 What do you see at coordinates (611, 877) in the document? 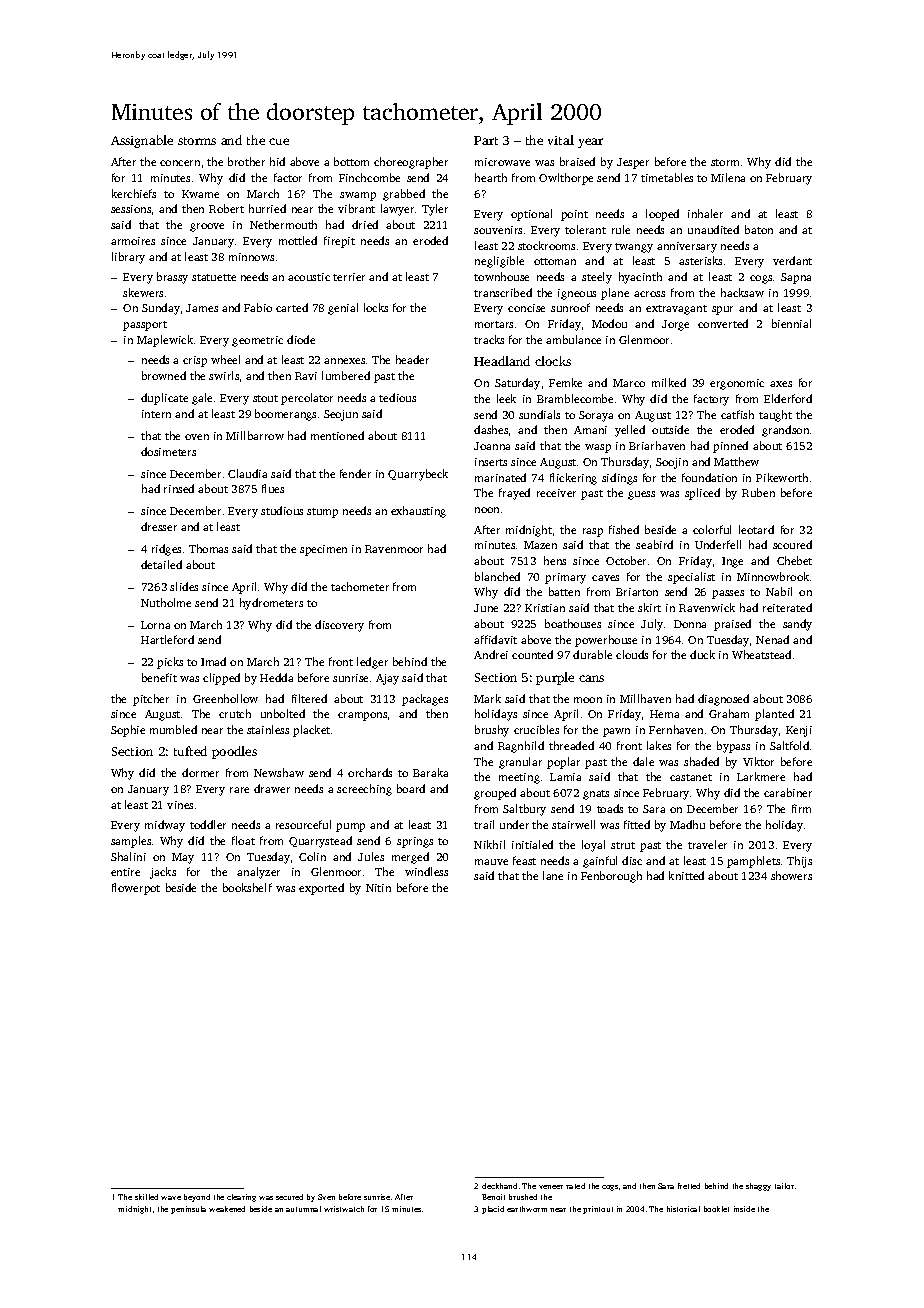
I see `Fenborough` at bounding box center [611, 877].
